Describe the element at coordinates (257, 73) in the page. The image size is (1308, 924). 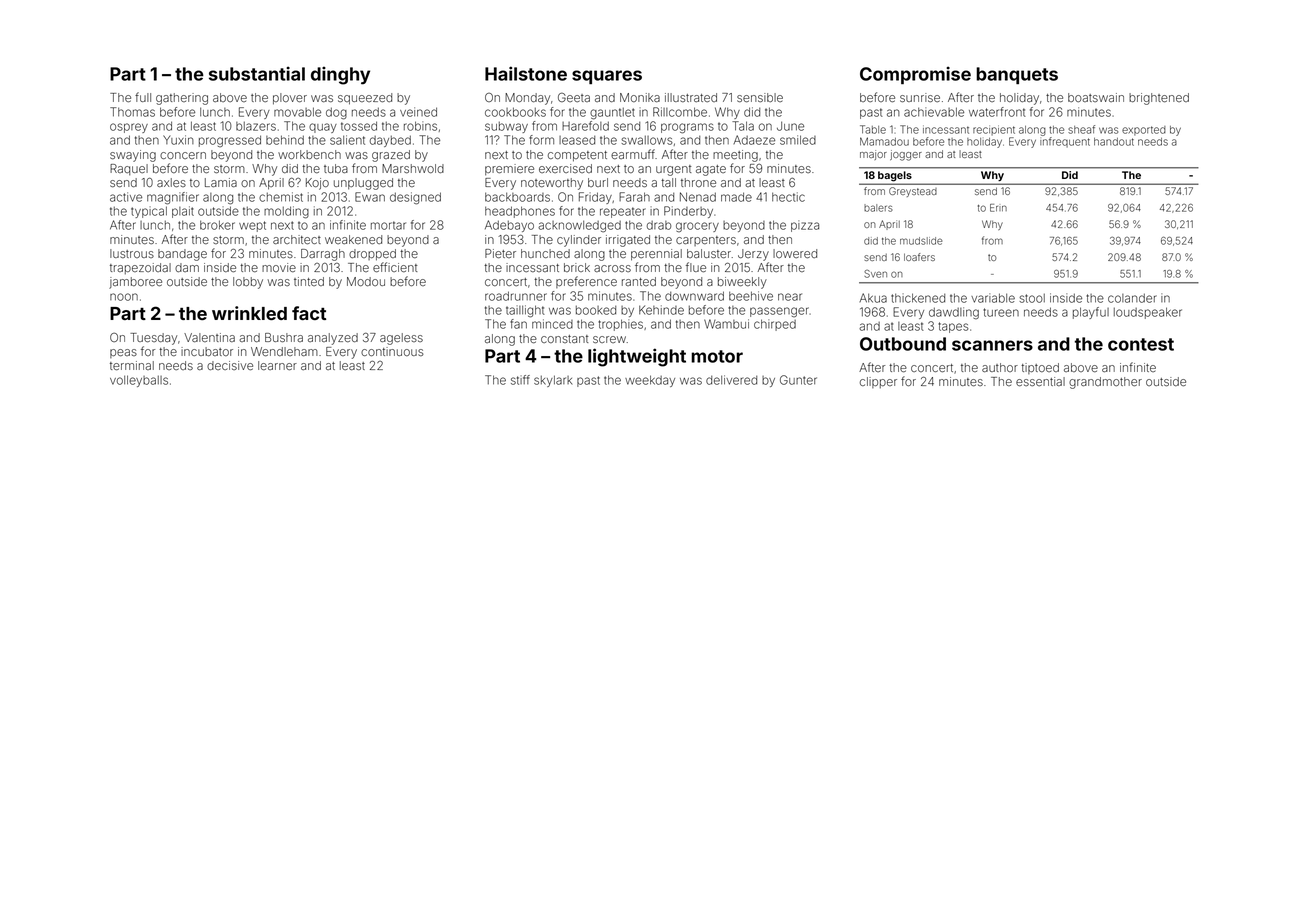
I see `substantial` at that location.
